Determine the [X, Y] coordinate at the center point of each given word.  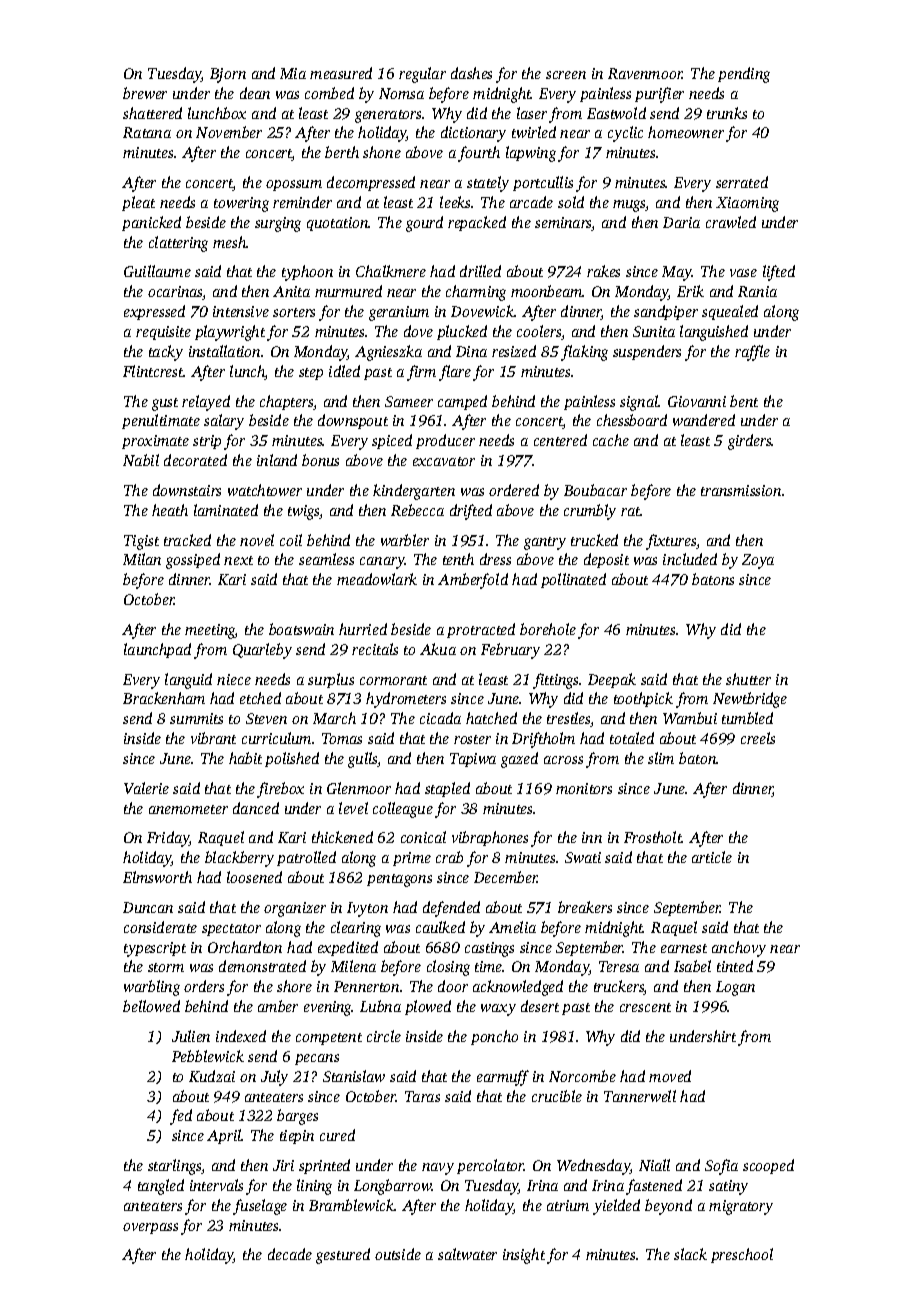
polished [292, 759]
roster [472, 739]
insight [524, 1256]
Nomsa [401, 93]
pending [744, 75]
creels [758, 738]
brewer [145, 93]
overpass [150, 1228]
